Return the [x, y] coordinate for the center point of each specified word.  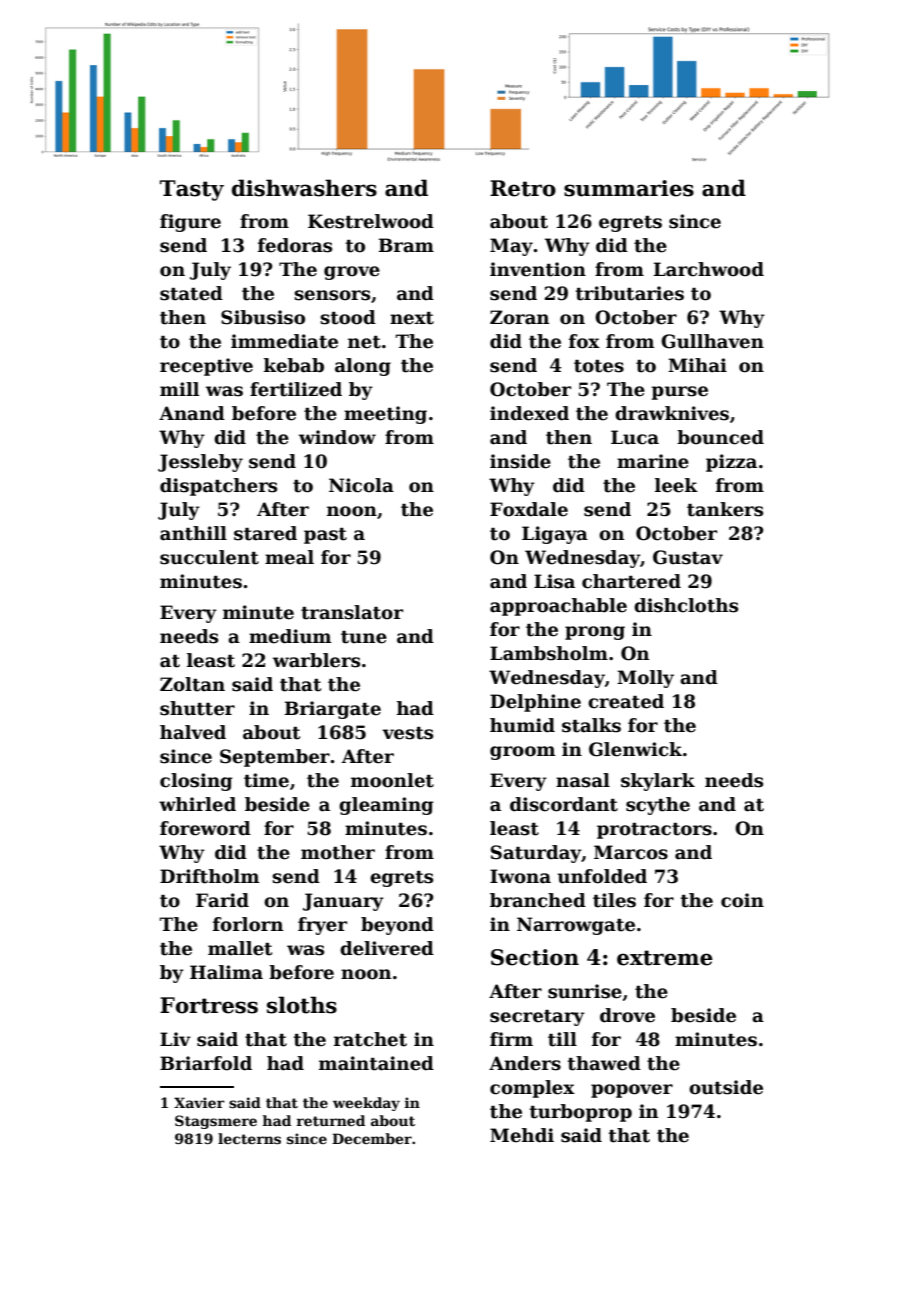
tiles [614, 900]
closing [196, 782]
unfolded [602, 876]
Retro [523, 188]
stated [191, 293]
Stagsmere [216, 1122]
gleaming [386, 806]
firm [511, 1039]
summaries [629, 188]
